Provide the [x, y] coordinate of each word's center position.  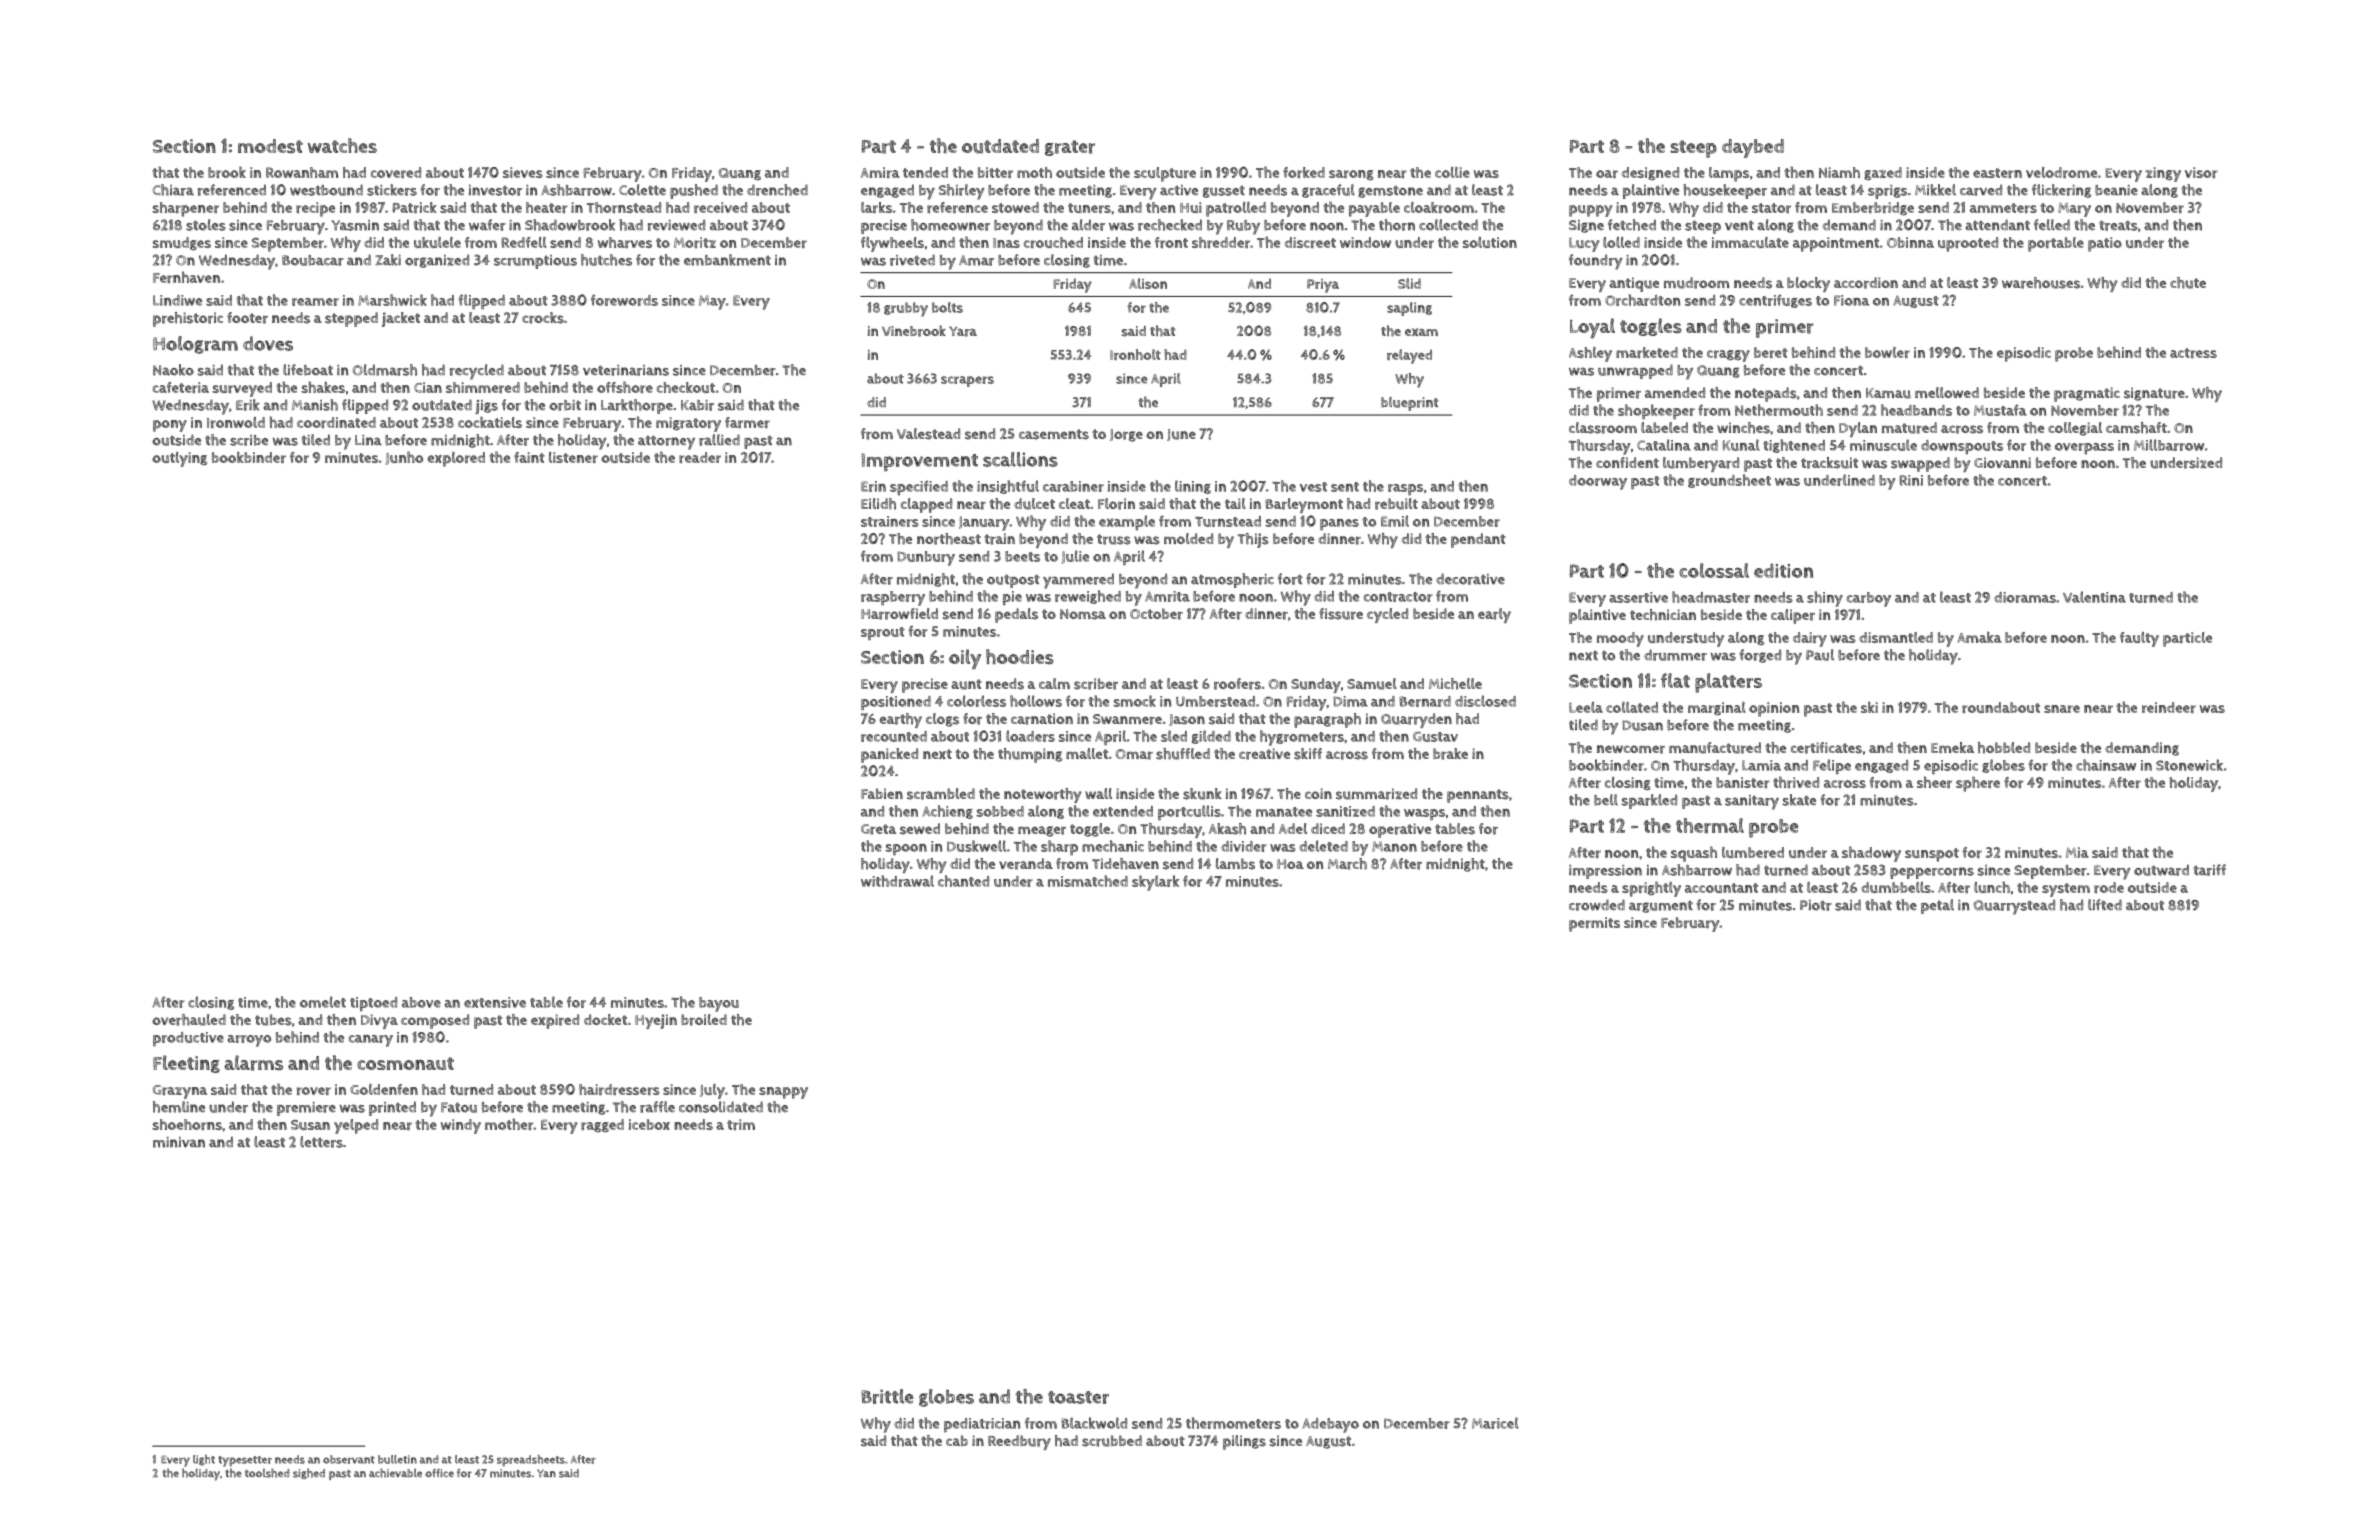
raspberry [893, 598]
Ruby [1243, 227]
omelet [323, 1002]
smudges [182, 243]
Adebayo [1330, 1425]
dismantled [1896, 637]
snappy [783, 1093]
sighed [309, 1473]
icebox [649, 1124]
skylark [1155, 883]
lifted [2105, 904]
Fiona [1851, 300]
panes [1339, 525]
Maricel [1495, 1423]
